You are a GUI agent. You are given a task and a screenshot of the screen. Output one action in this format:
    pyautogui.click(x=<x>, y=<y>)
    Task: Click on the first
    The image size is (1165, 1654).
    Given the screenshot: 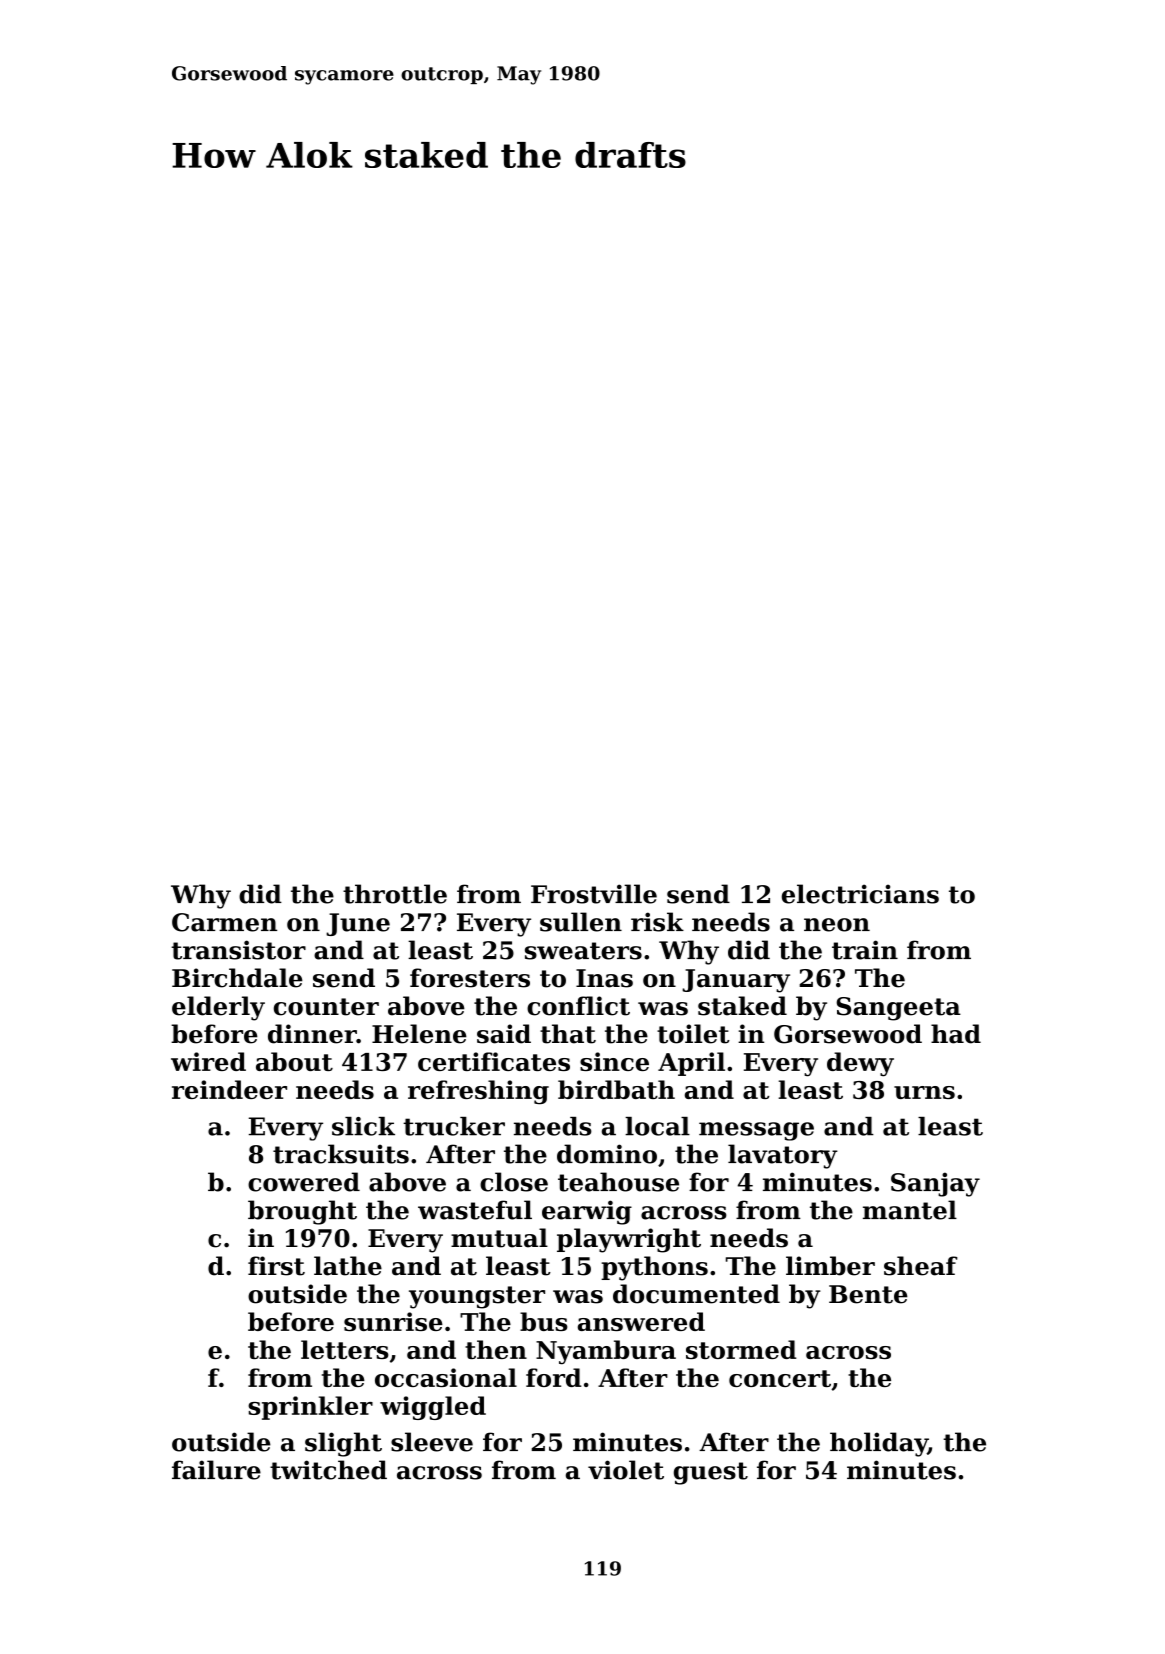 What is the action you would take?
    pyautogui.click(x=276, y=1266)
